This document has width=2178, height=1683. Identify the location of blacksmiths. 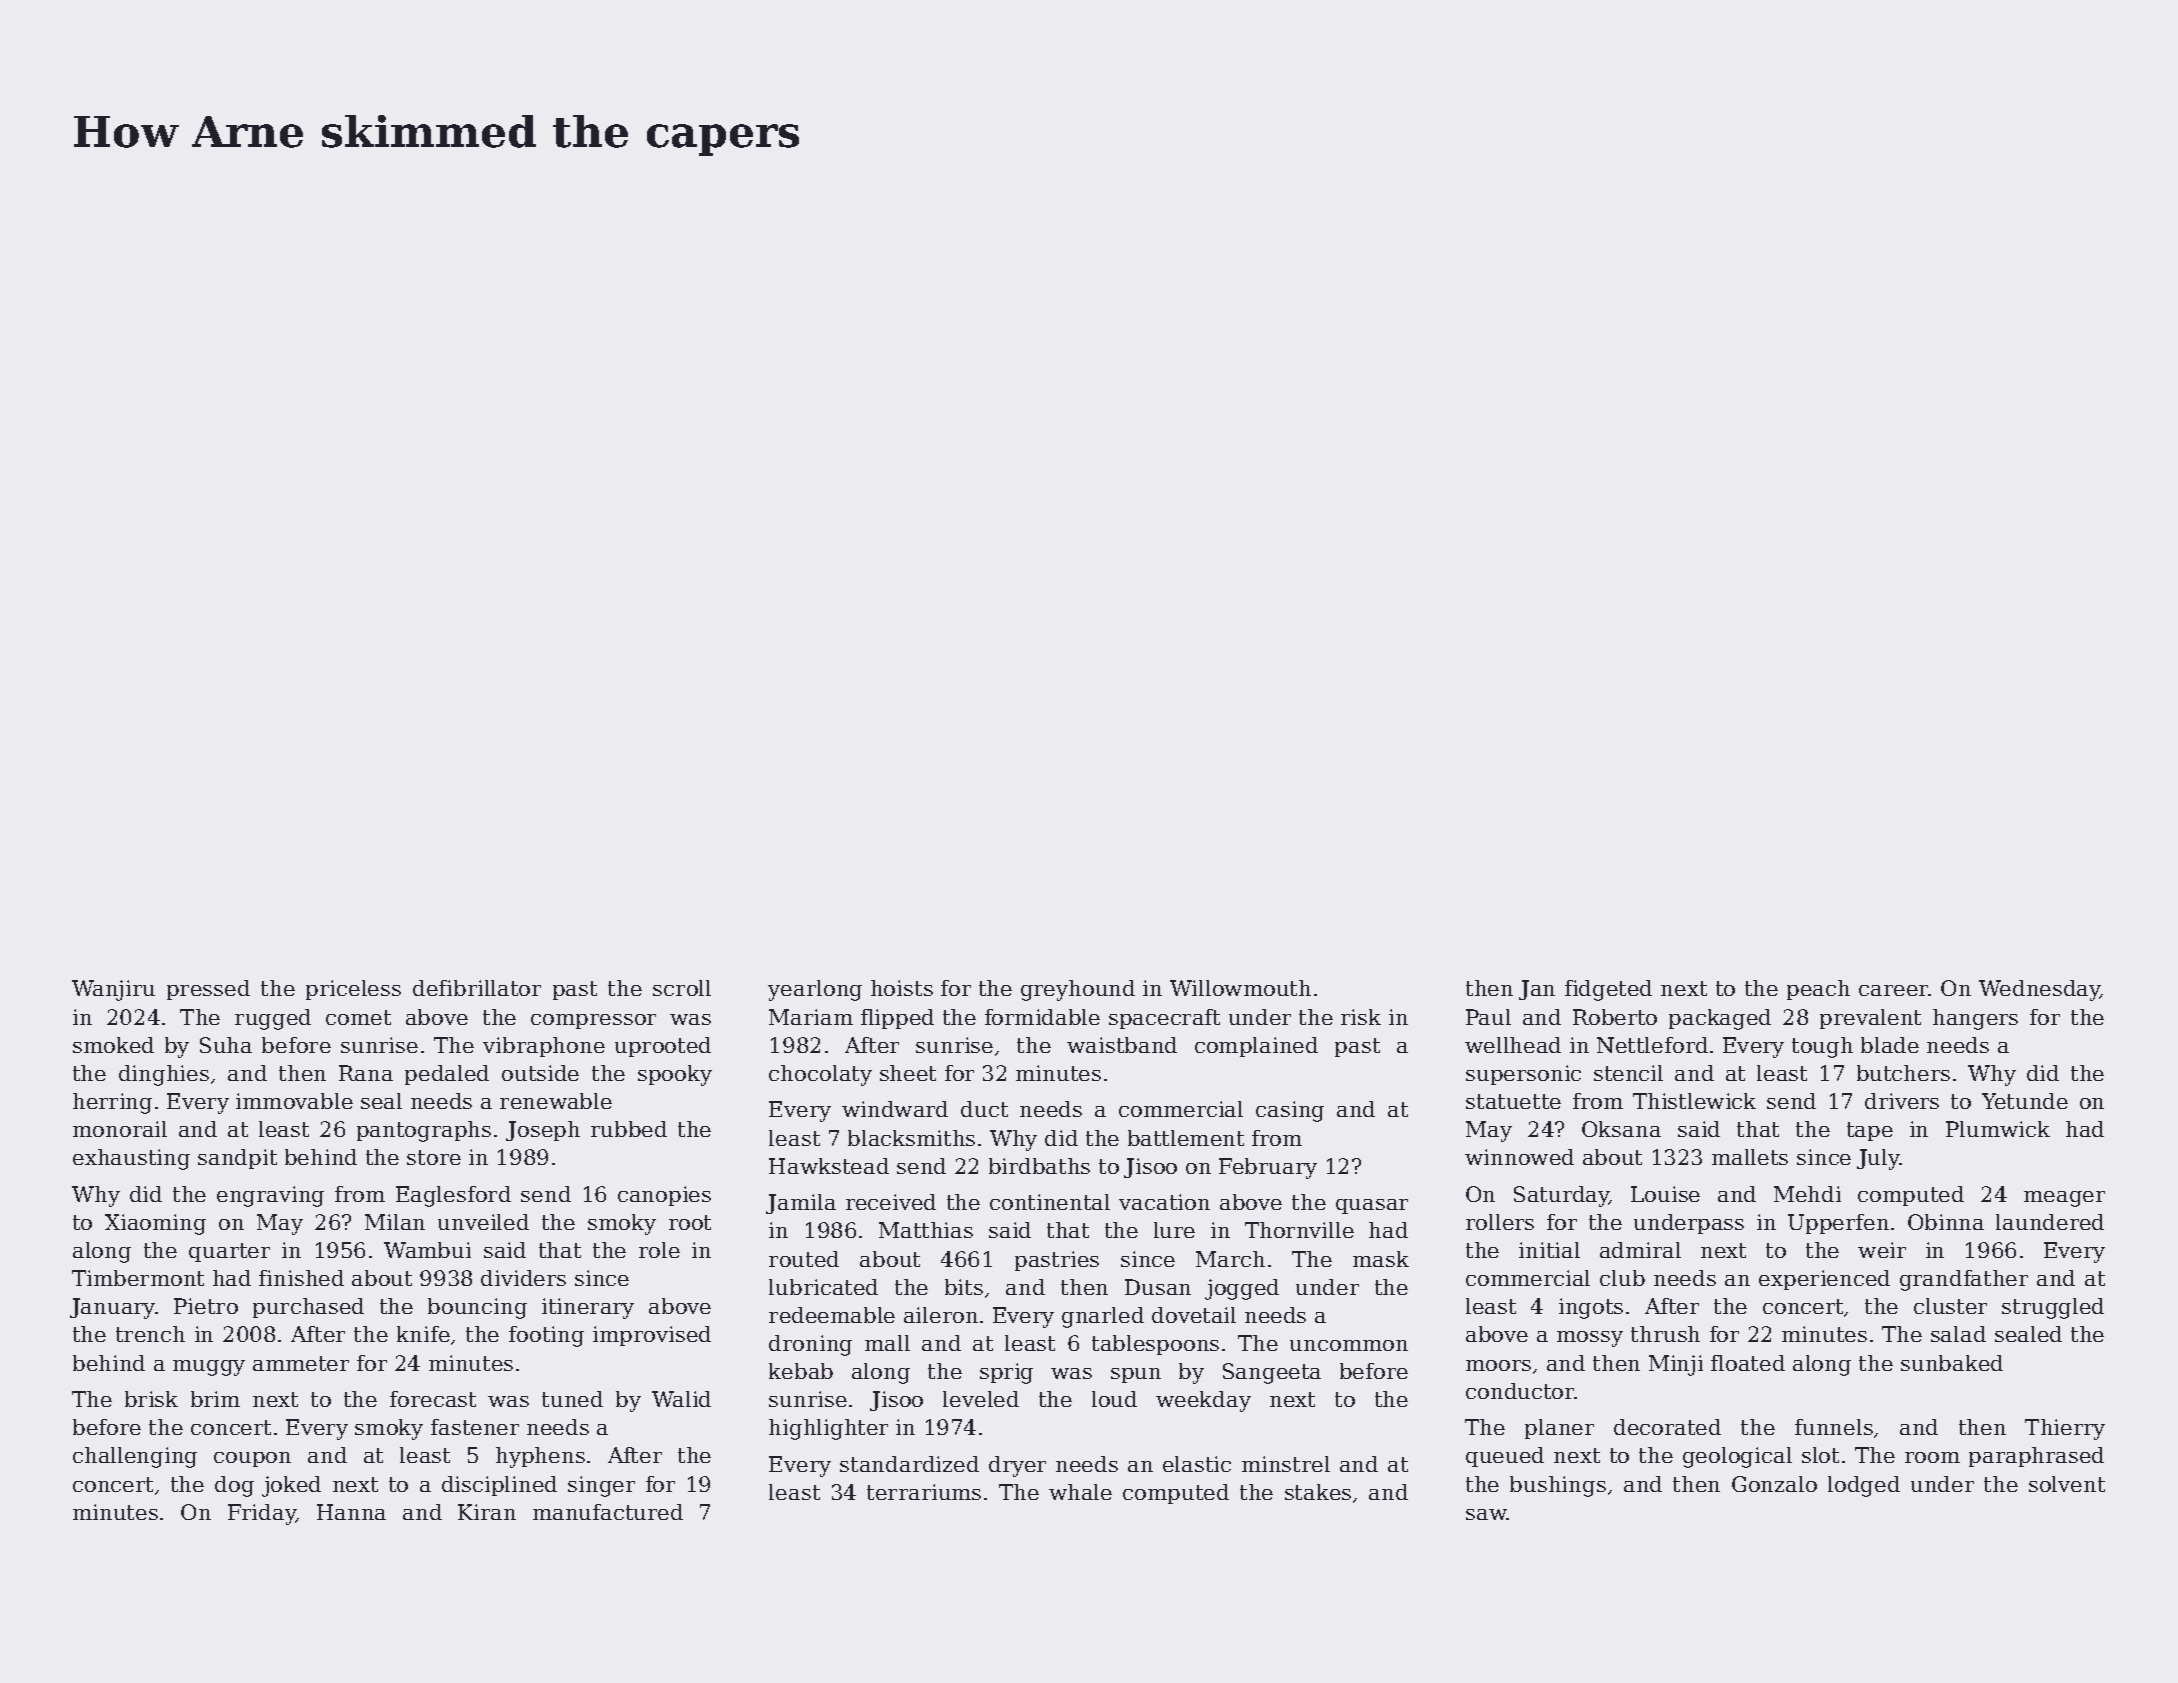
(911, 1138).
